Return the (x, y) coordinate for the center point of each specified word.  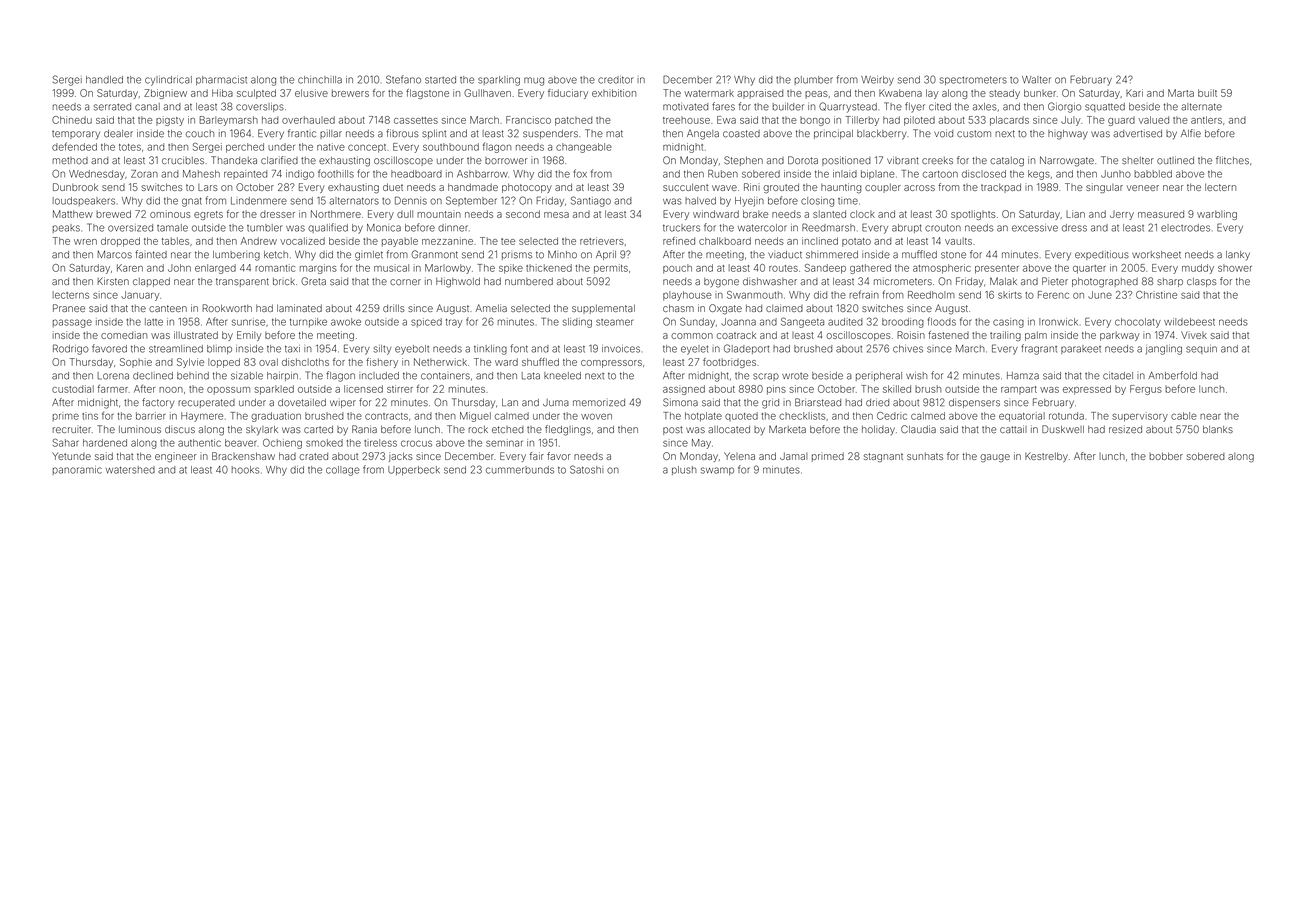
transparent (242, 282)
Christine (1156, 295)
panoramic (77, 470)
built (1207, 93)
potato (856, 242)
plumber (813, 80)
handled (104, 80)
